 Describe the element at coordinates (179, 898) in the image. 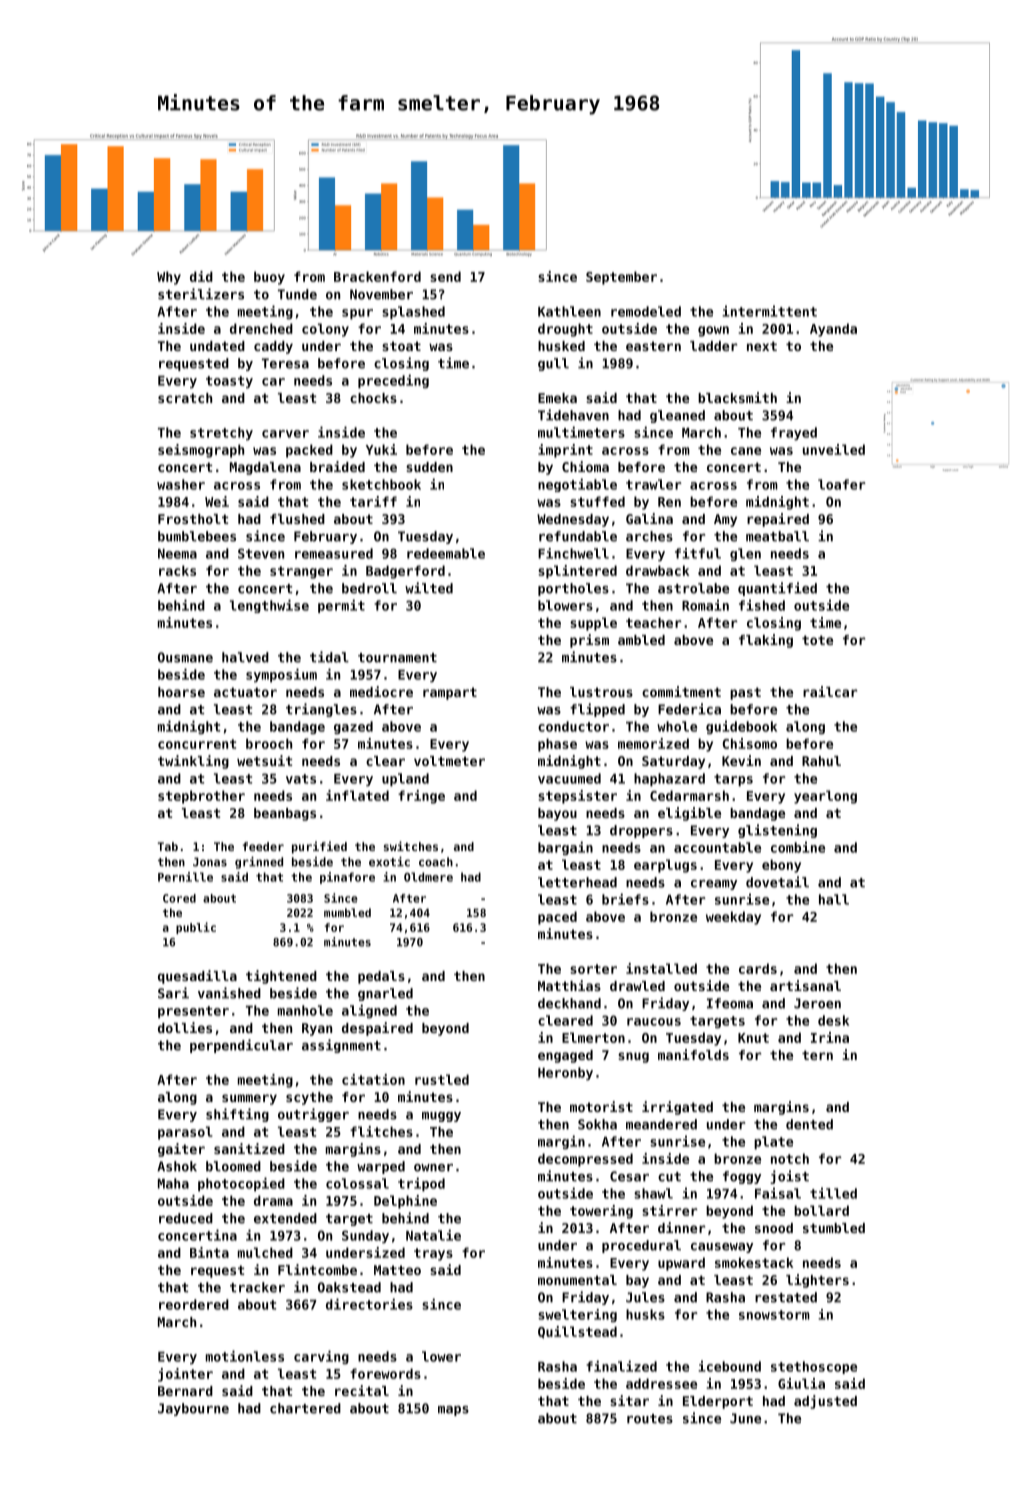

I see `Cored` at that location.
